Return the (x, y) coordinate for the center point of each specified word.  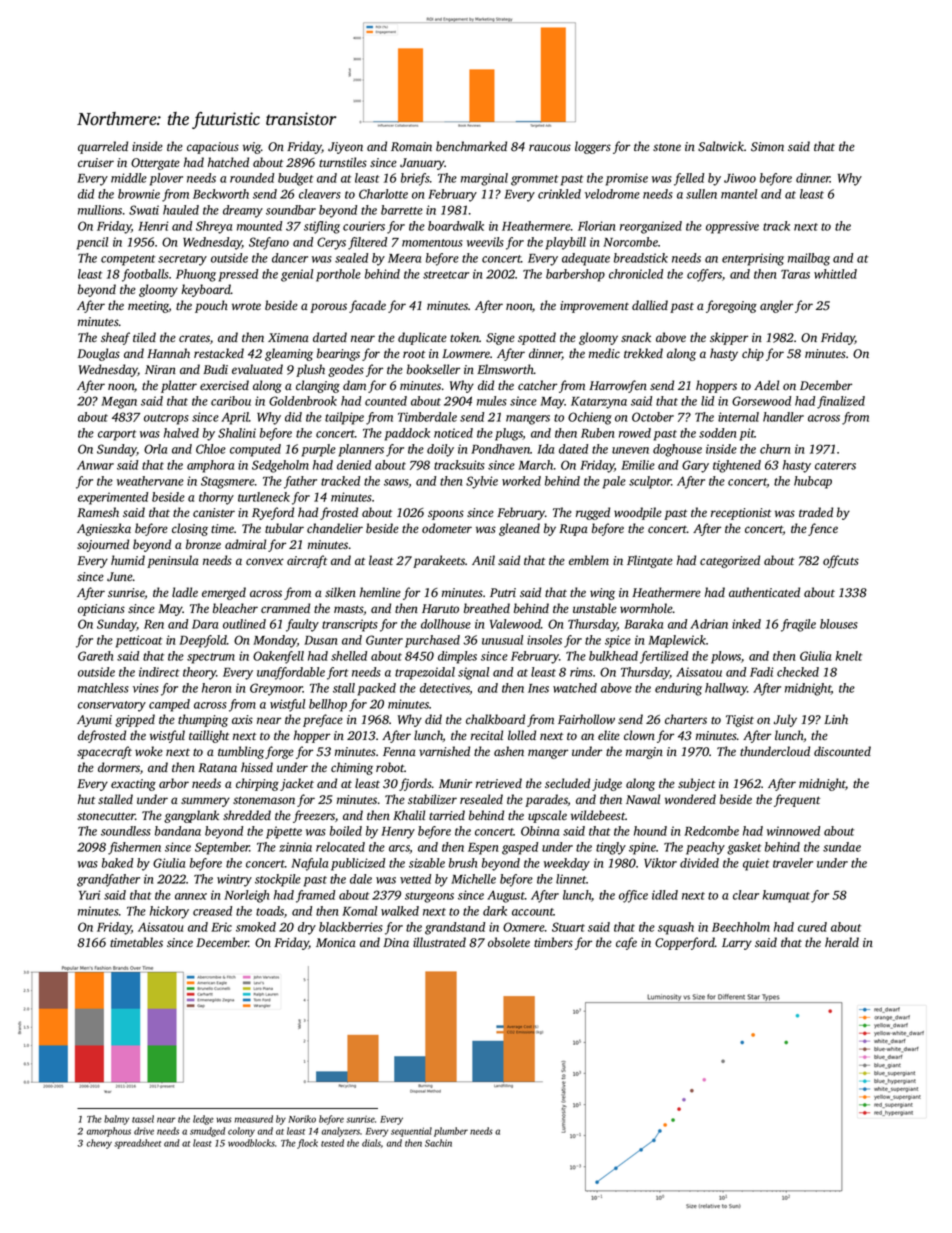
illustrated (439, 942)
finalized (841, 402)
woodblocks (251, 1143)
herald (842, 942)
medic (604, 353)
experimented (113, 498)
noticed (453, 433)
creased (212, 911)
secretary (182, 260)
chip (753, 354)
